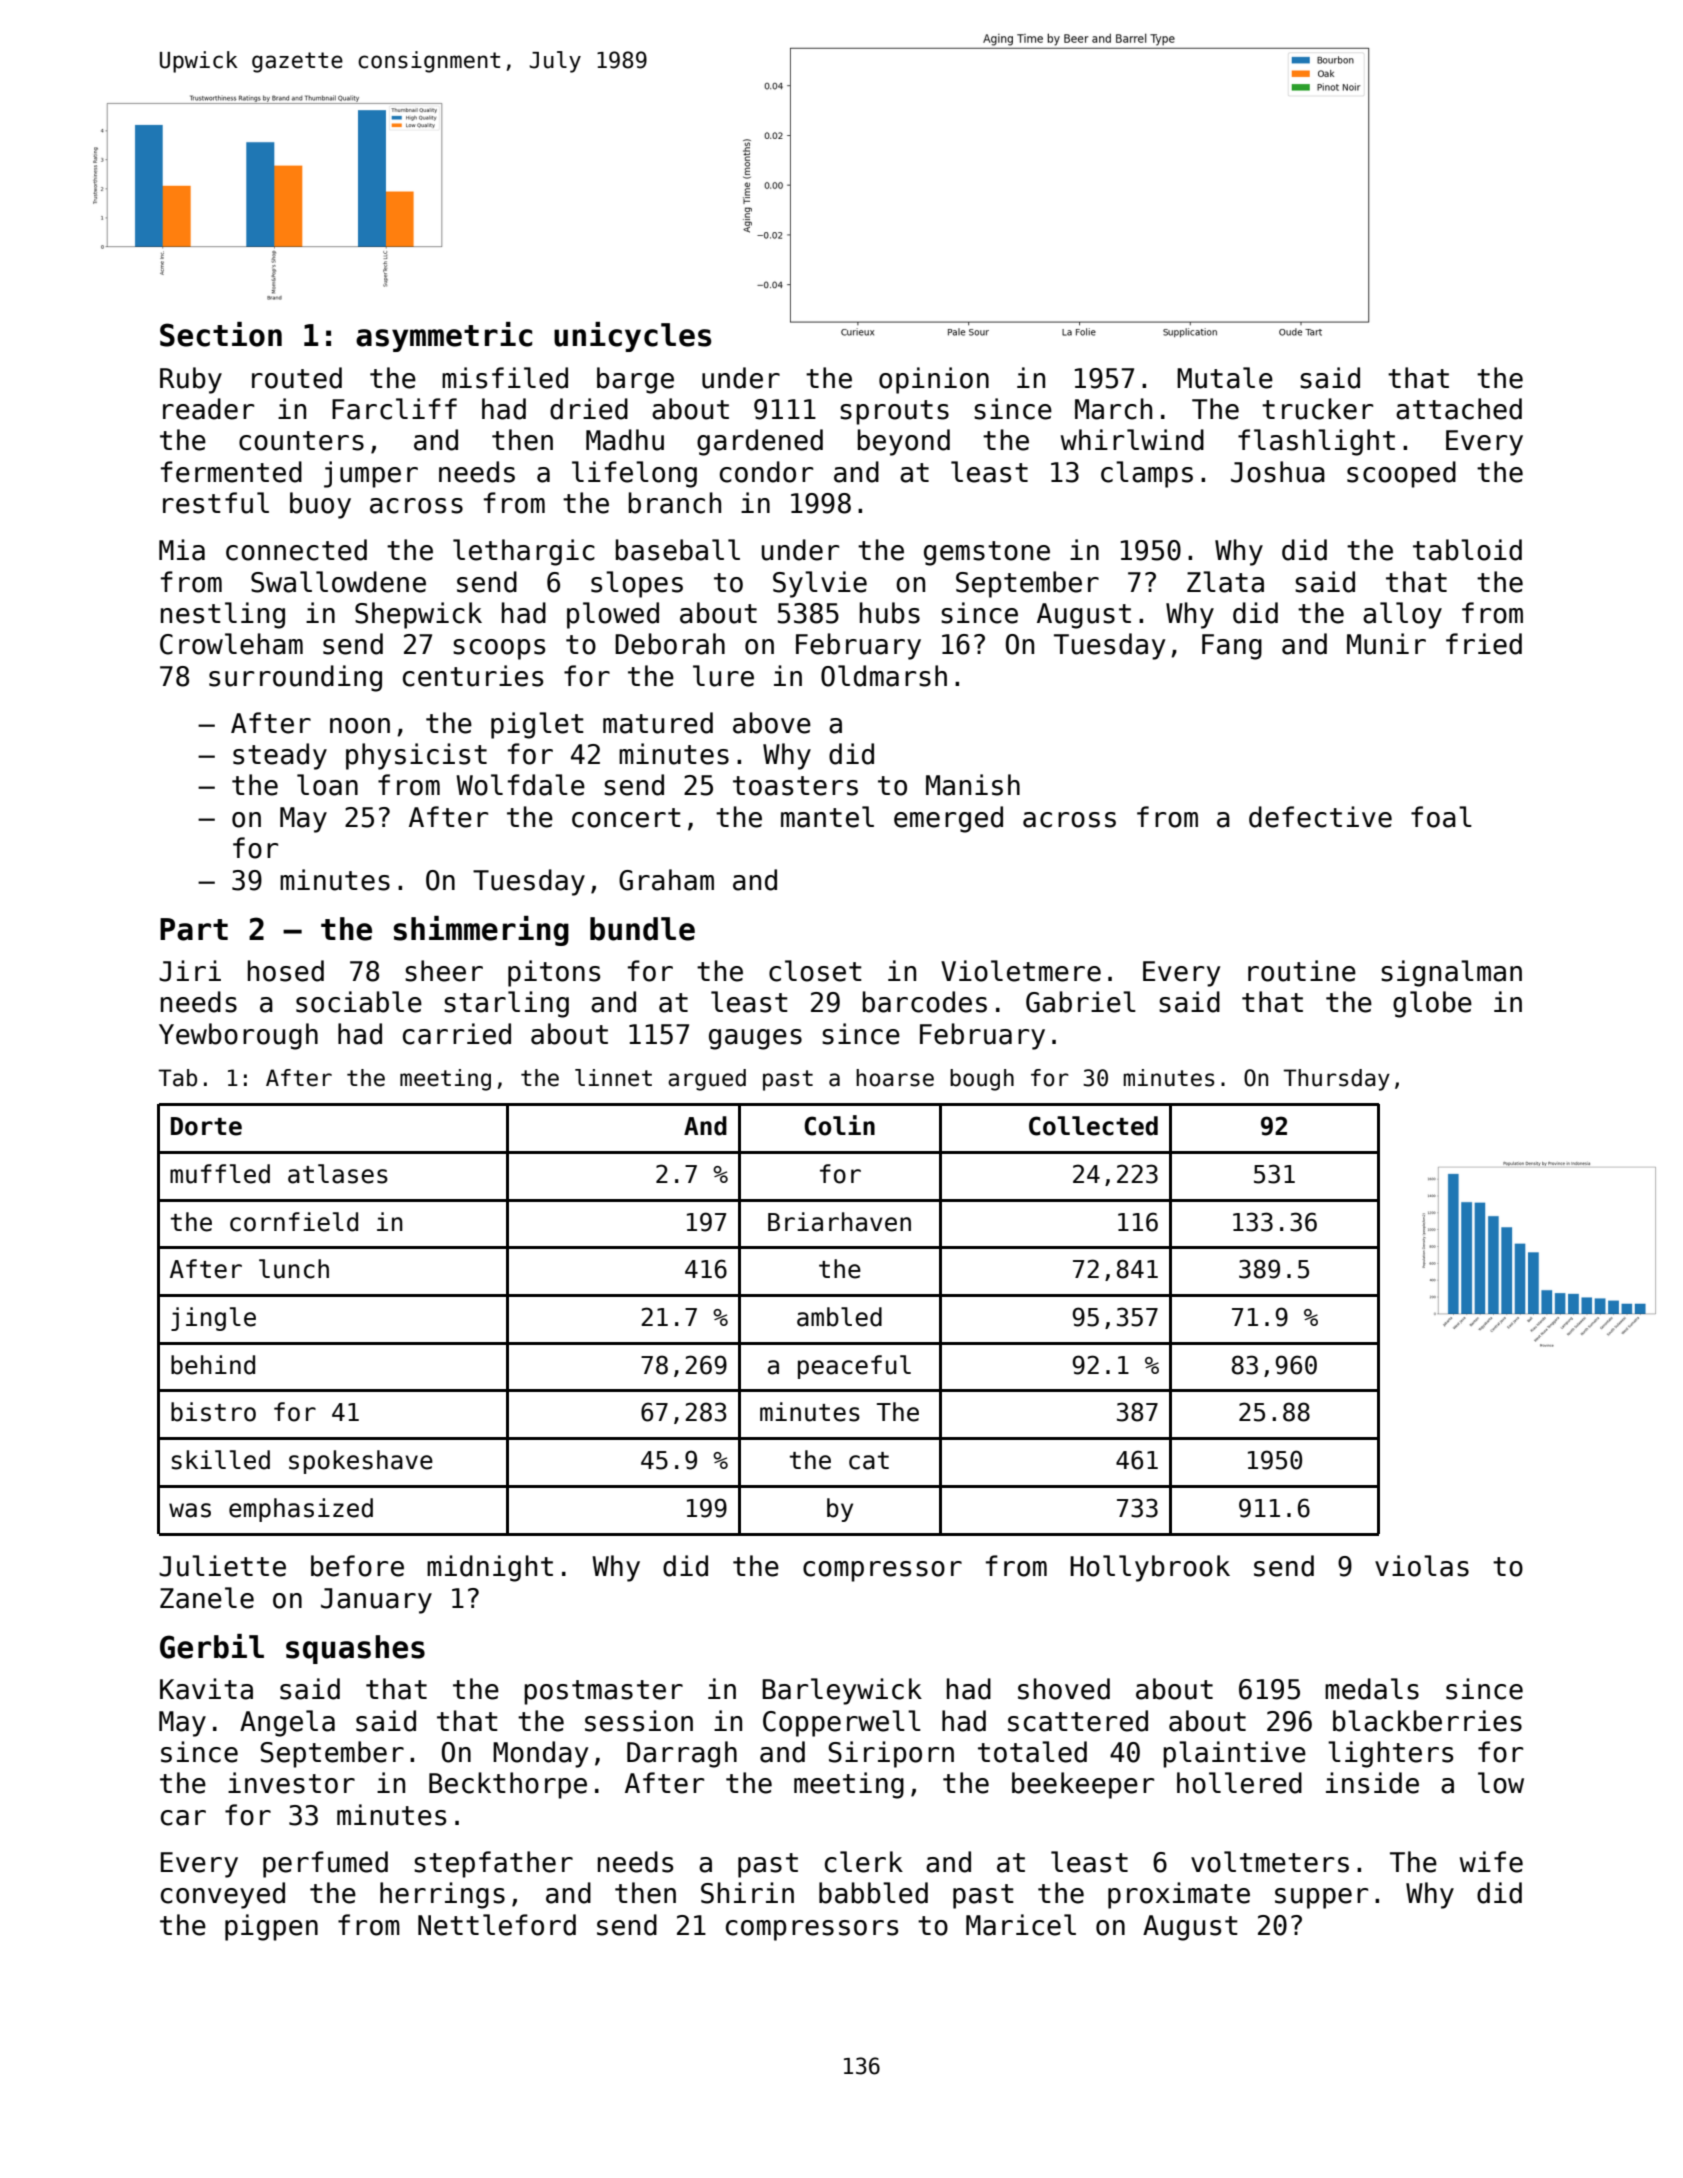 Image resolution: width=1683 pixels, height=2178 pixels. I want to click on pigpen, so click(271, 1927).
